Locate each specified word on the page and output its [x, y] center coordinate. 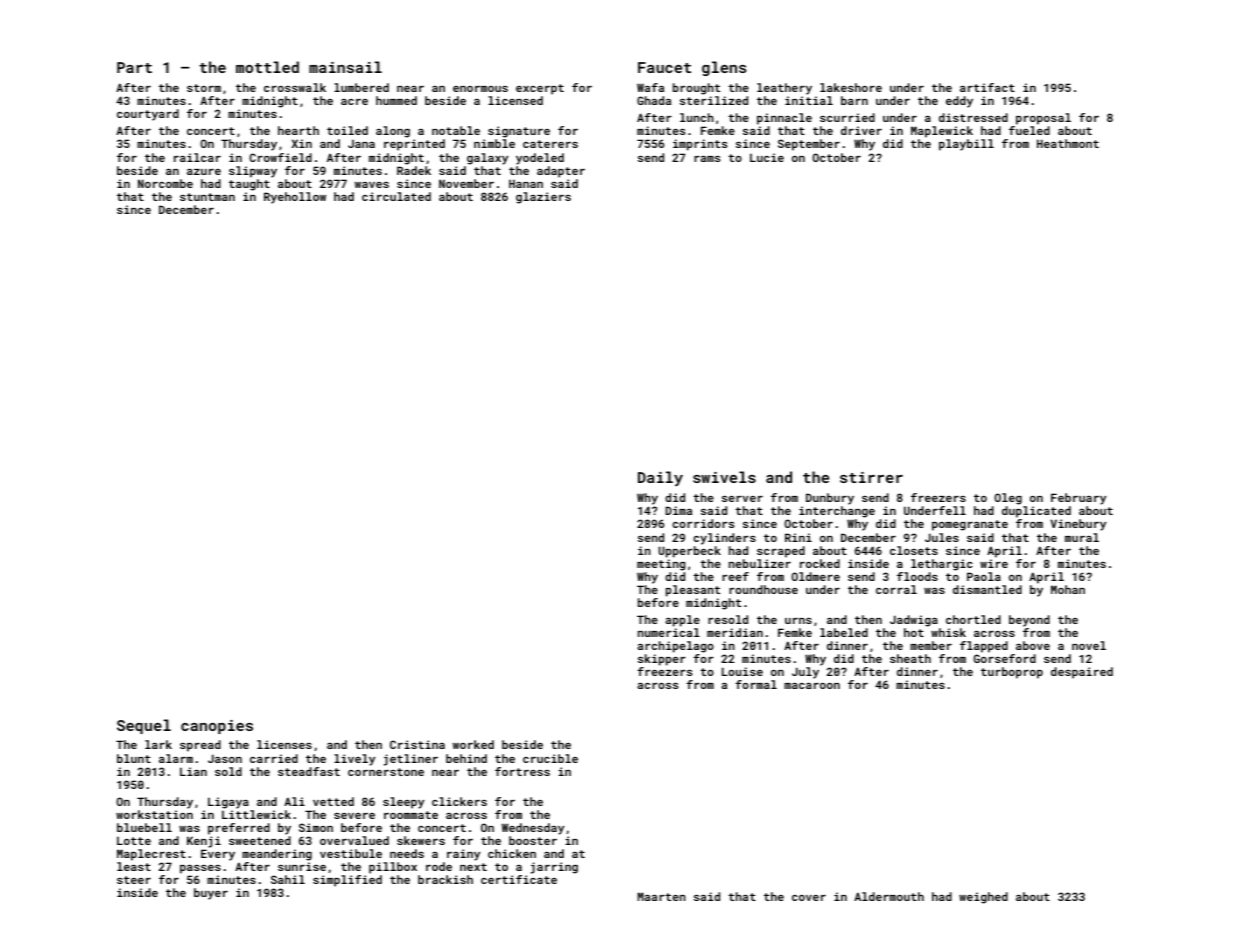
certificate [519, 879]
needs [407, 853]
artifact [987, 87]
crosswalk [295, 87]
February [1078, 499]
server [742, 498]
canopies [217, 727]
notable [456, 130]
